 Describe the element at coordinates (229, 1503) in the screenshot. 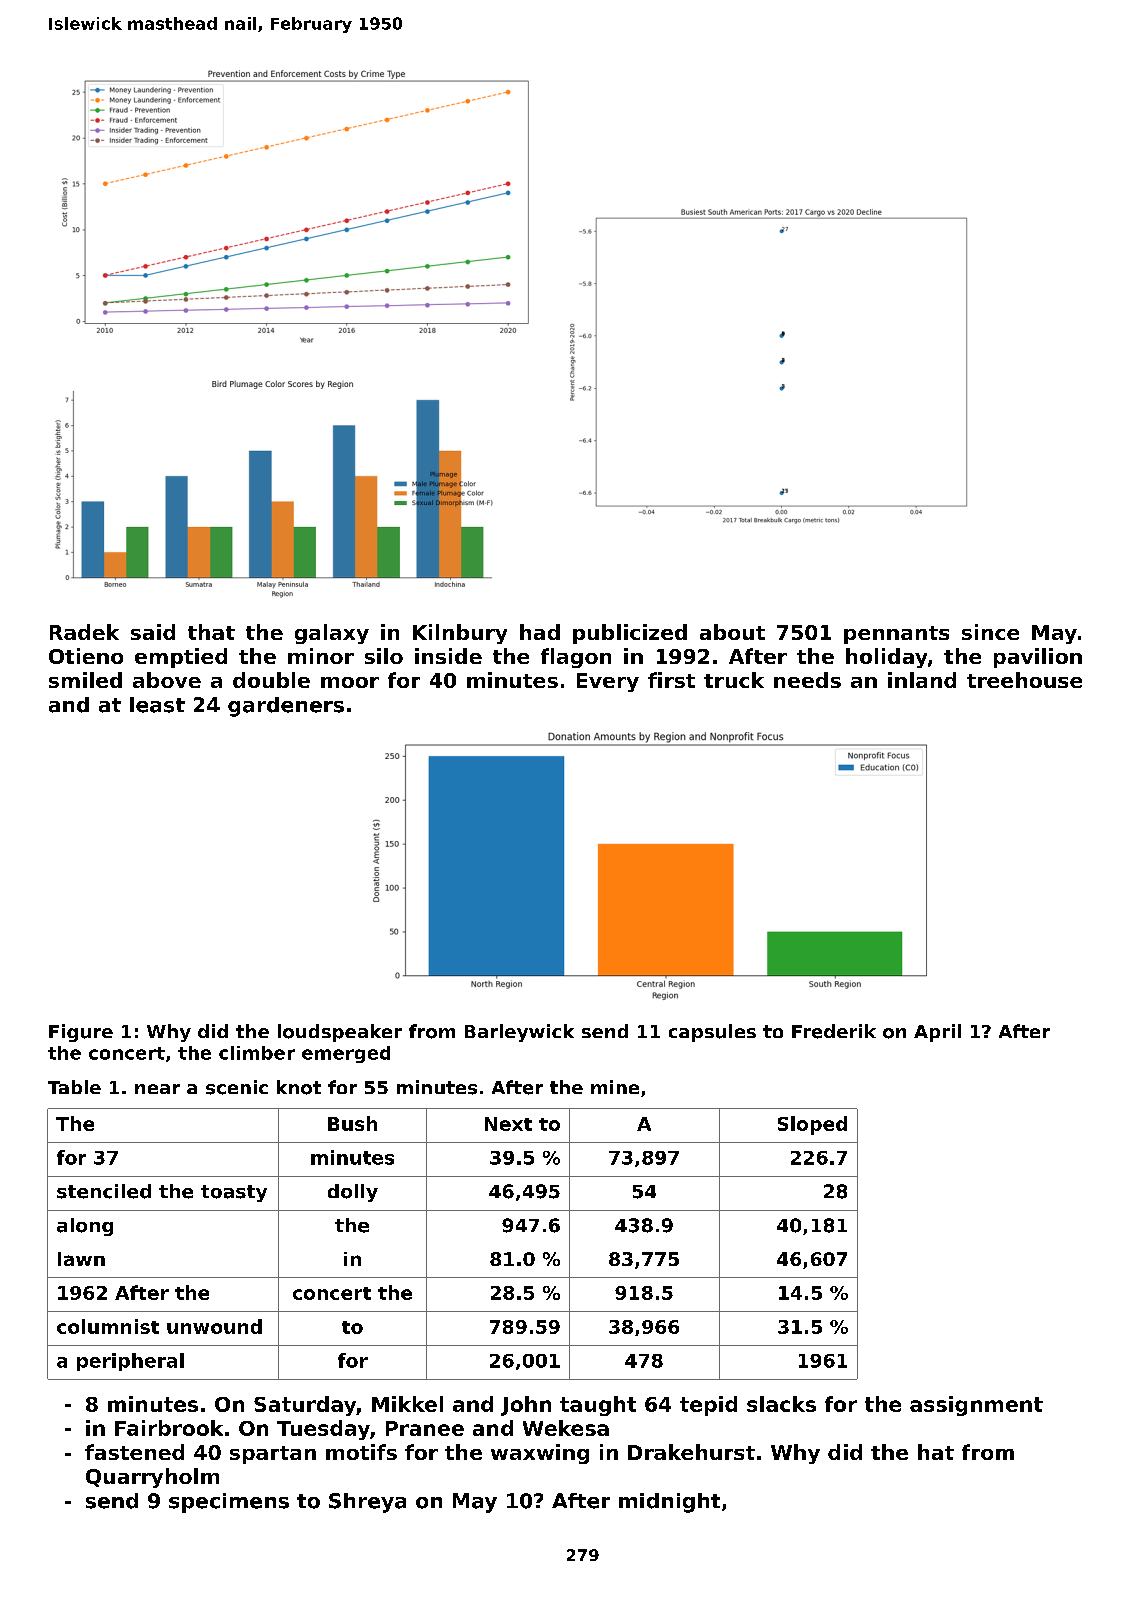

I see `specimens` at that location.
